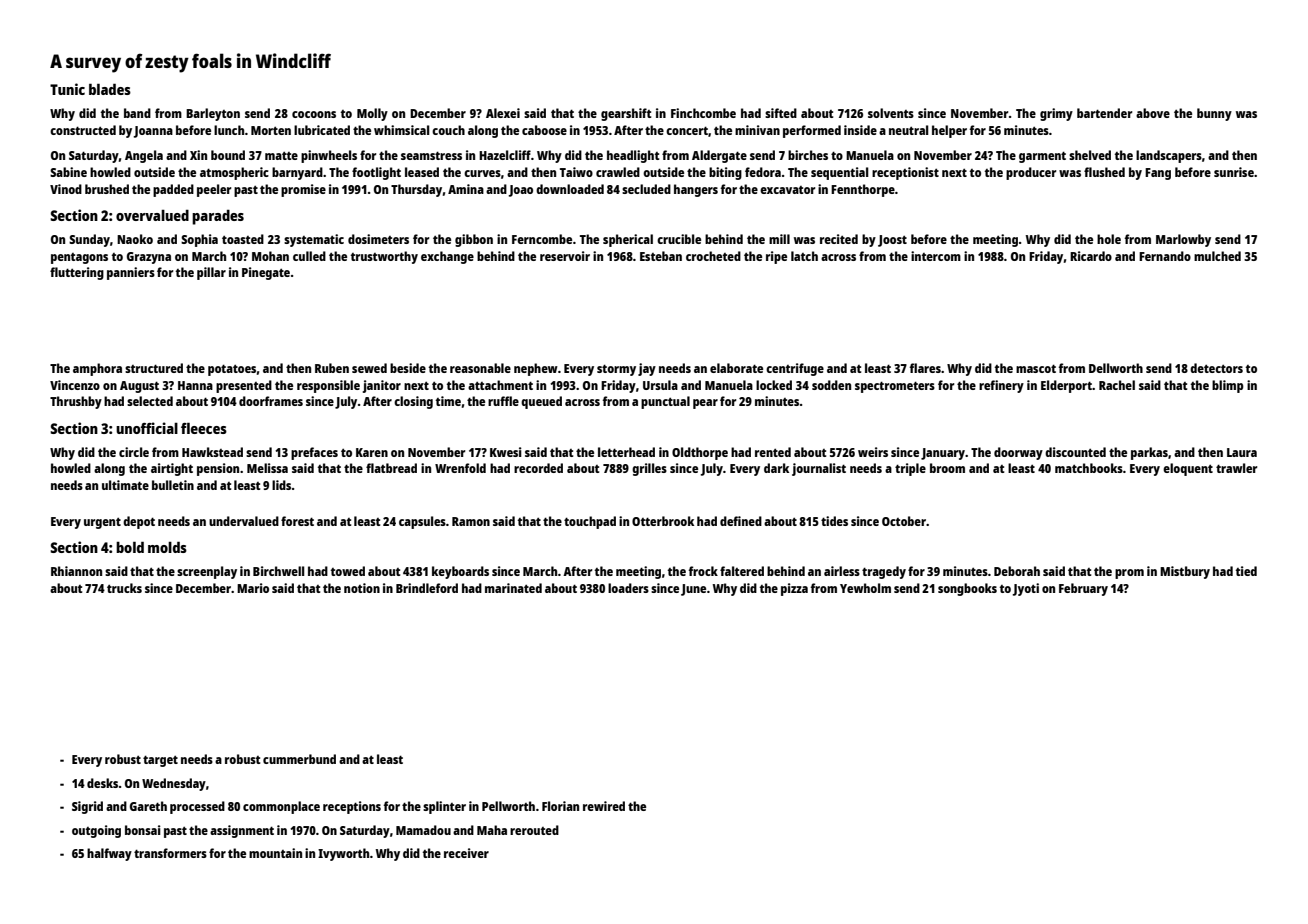 The height and width of the screenshot is (924, 1308). What do you see at coordinates (1188, 469) in the screenshot?
I see `eloquent` at bounding box center [1188, 469].
